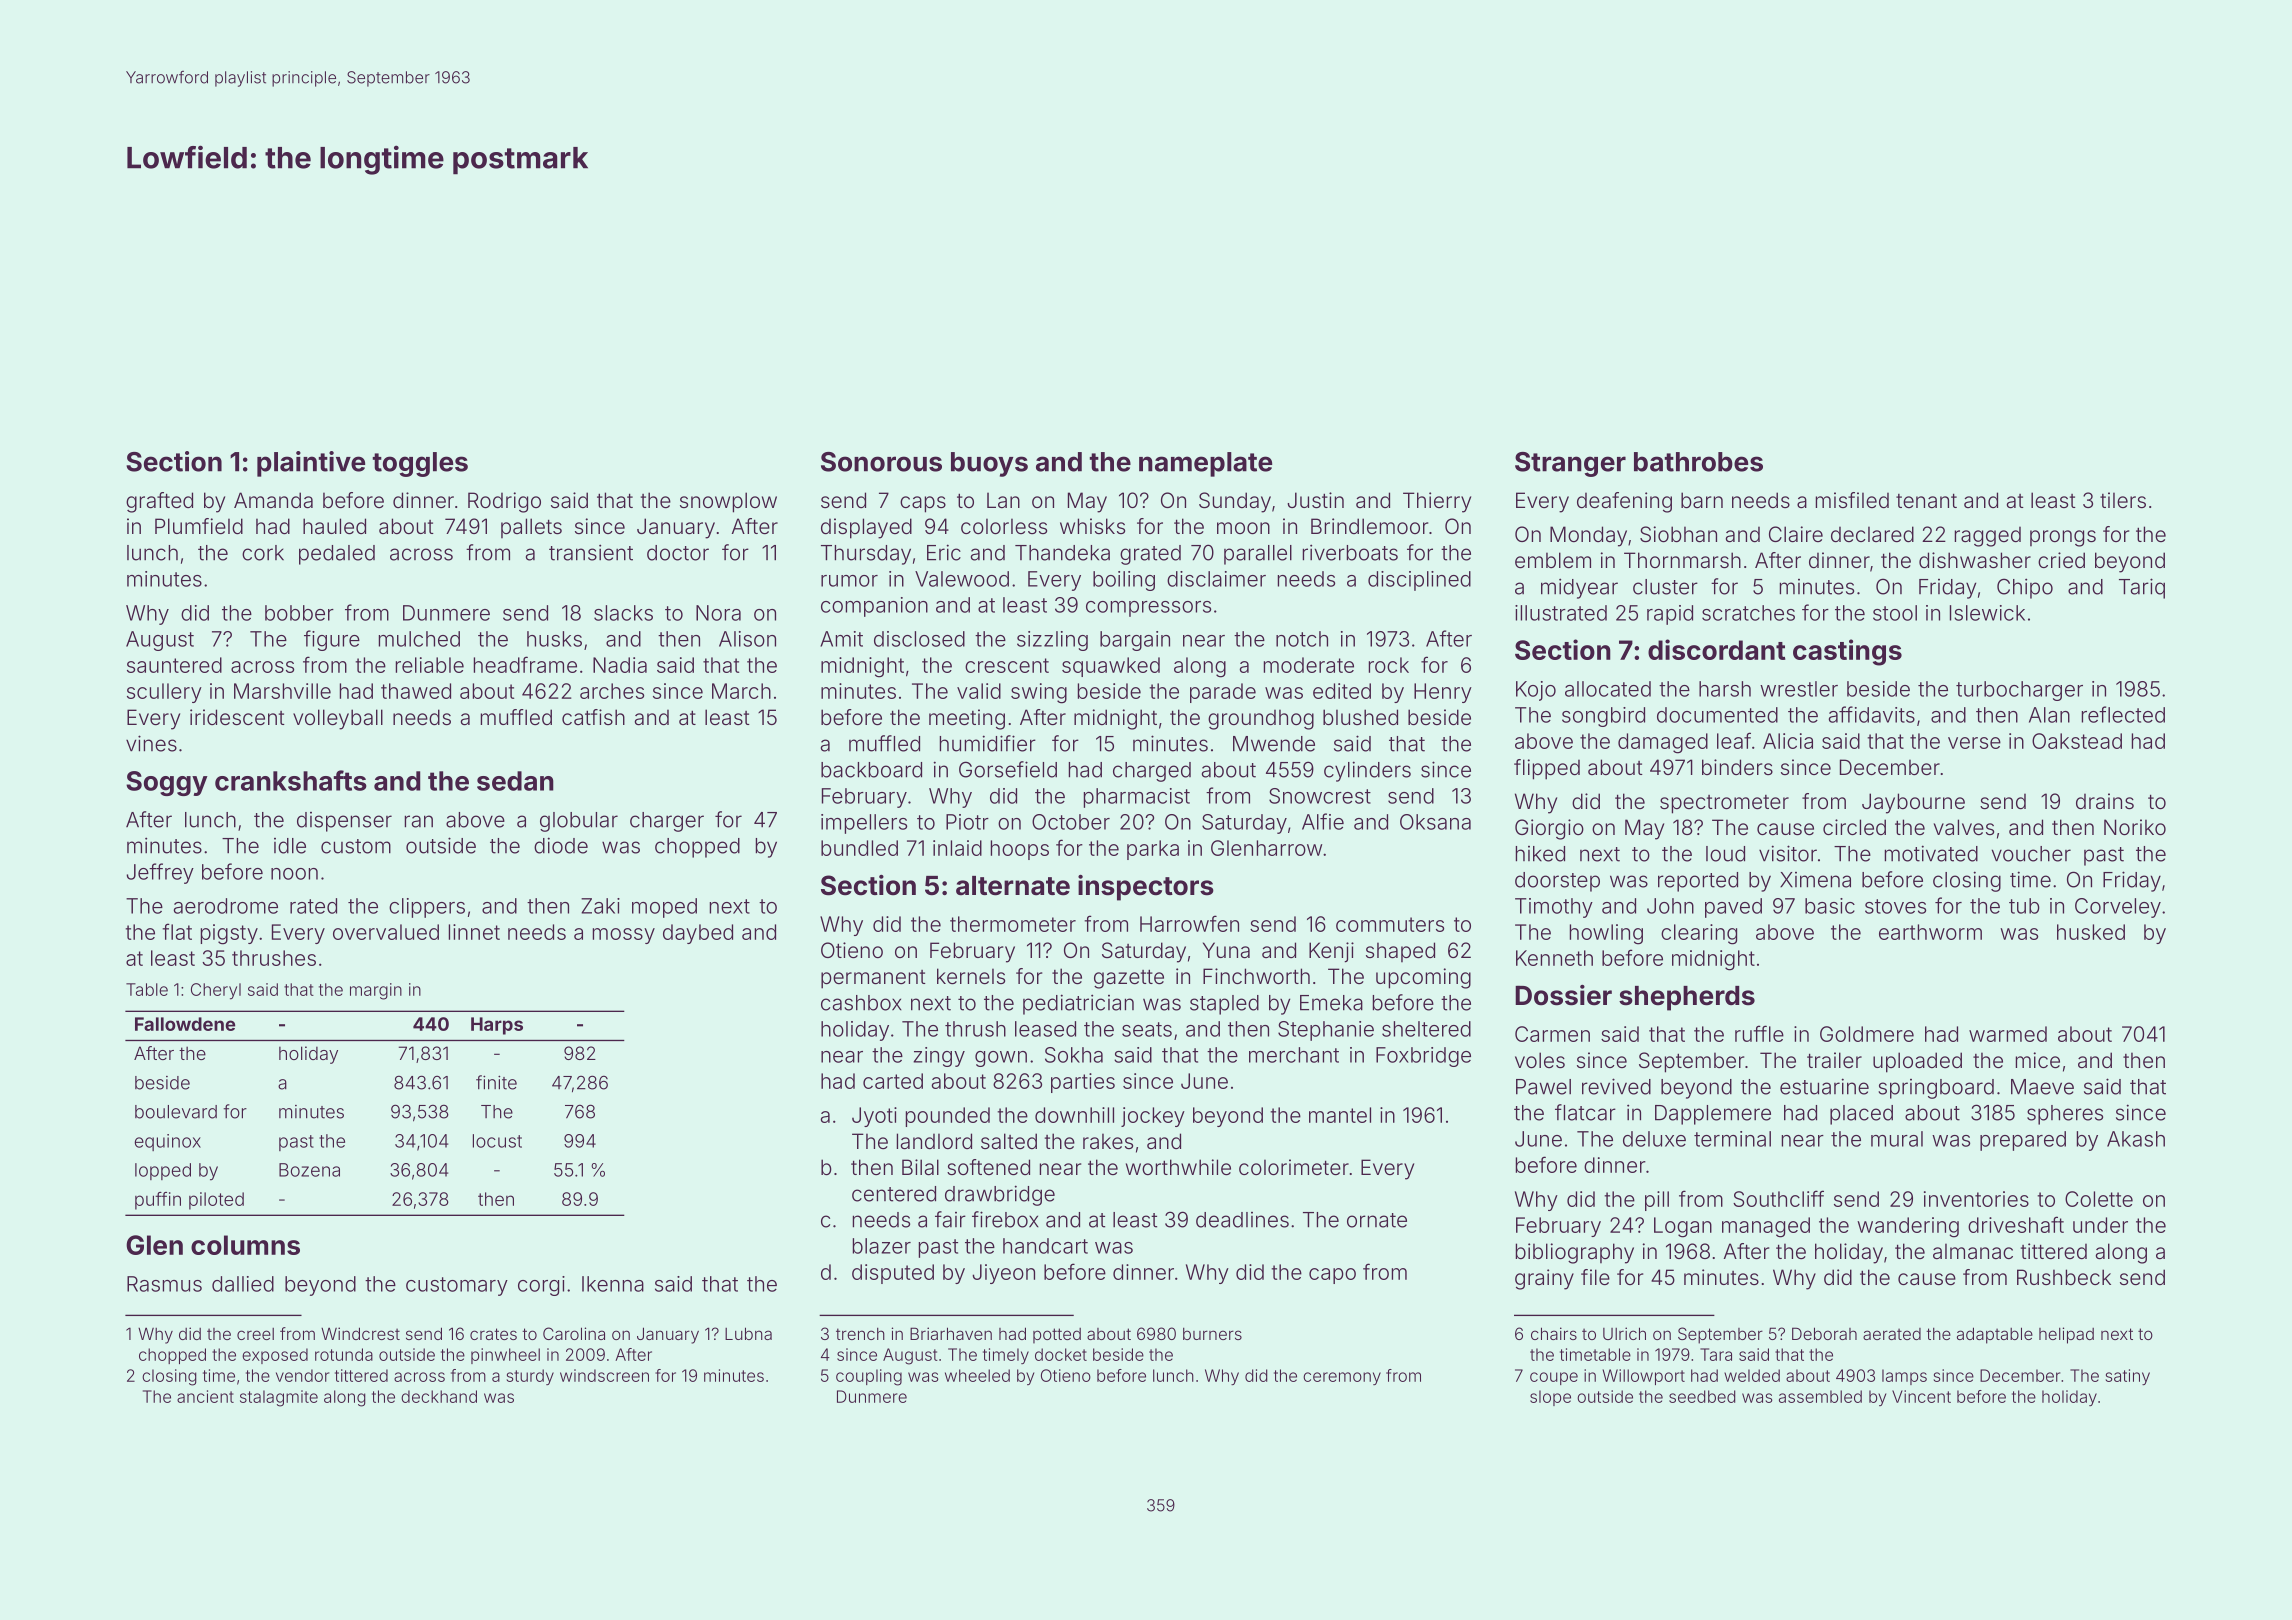  Describe the element at coordinates (167, 783) in the image. I see `Soggy` at that location.
